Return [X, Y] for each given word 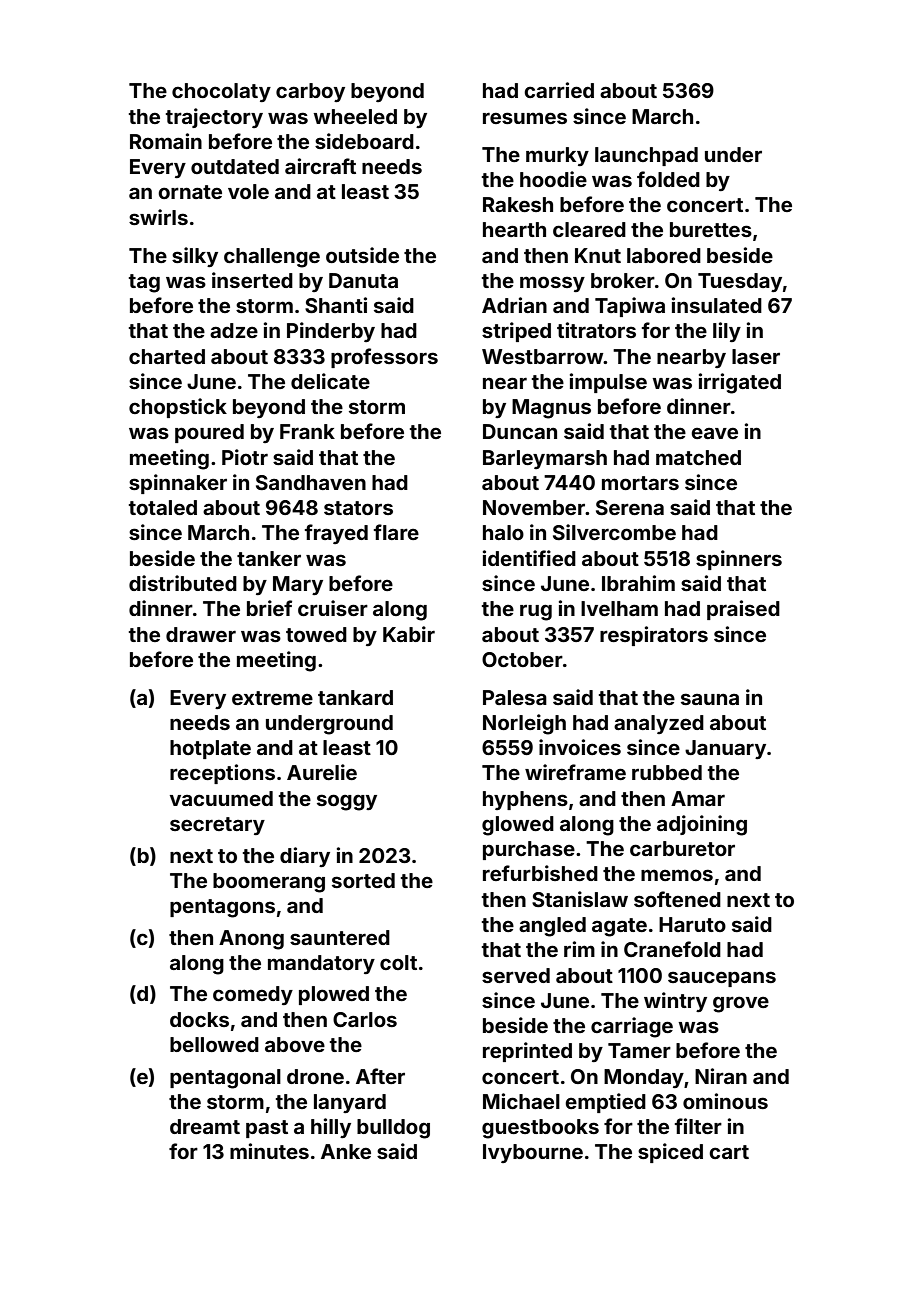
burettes [711, 229]
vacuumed [221, 798]
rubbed [667, 772]
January [725, 749]
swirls [158, 217]
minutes [269, 1151]
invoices [580, 747]
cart [729, 1152]
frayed [336, 534]
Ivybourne [533, 1153]
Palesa [515, 697]
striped [516, 332]
